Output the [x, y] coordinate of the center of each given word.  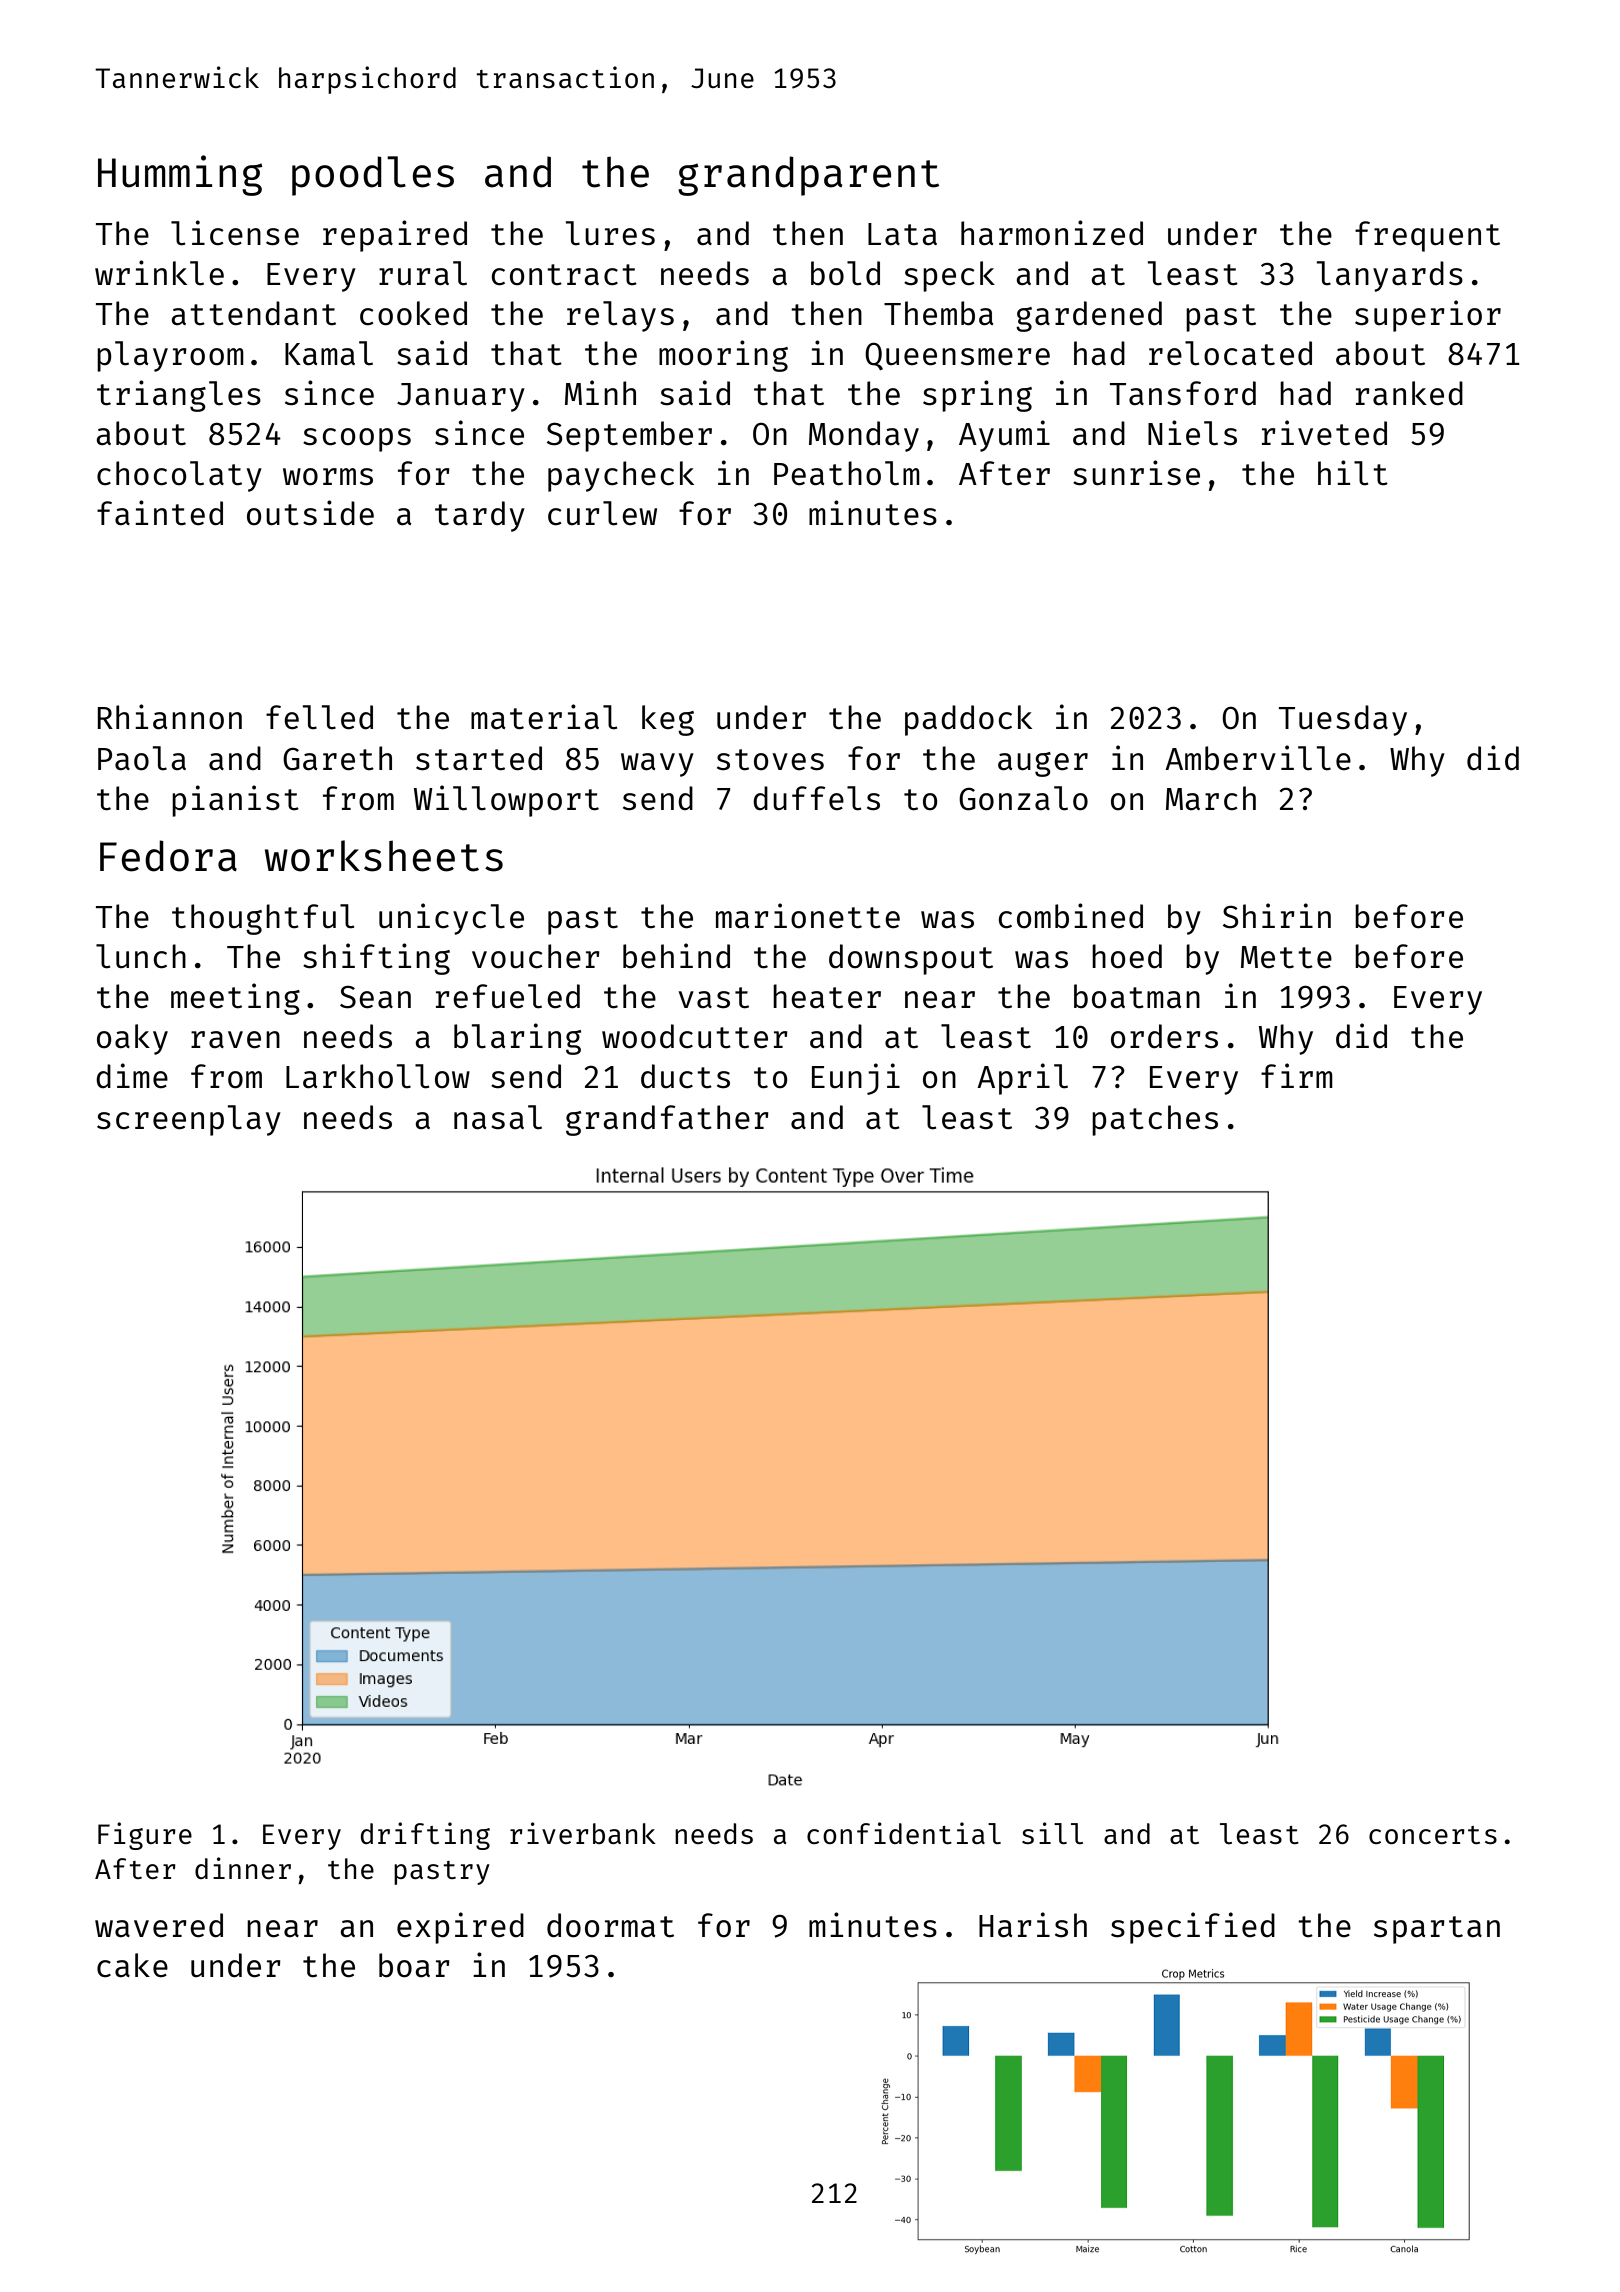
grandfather [667, 1120]
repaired [395, 236]
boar [414, 1965]
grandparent [808, 176]
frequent [1427, 236]
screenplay [189, 1120]
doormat [610, 1925]
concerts [1433, 1835]
